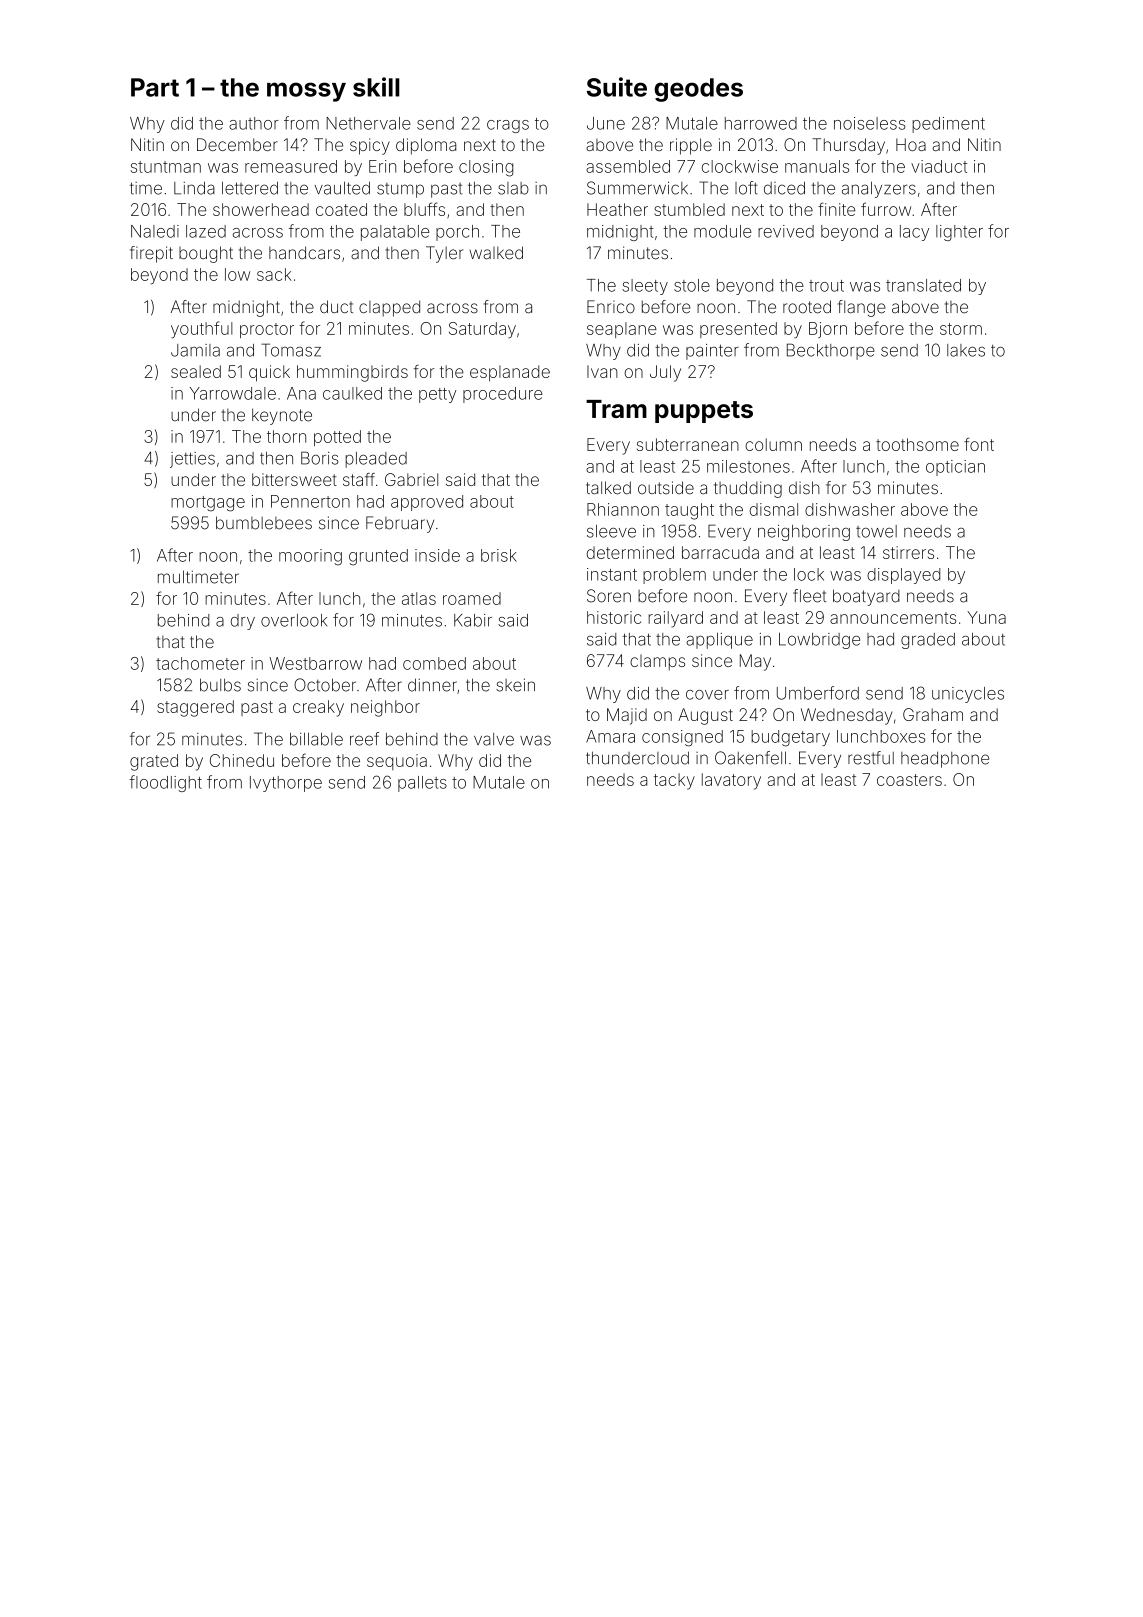 The width and height of the document is (1143, 1617). I want to click on Chinedu, so click(242, 760).
